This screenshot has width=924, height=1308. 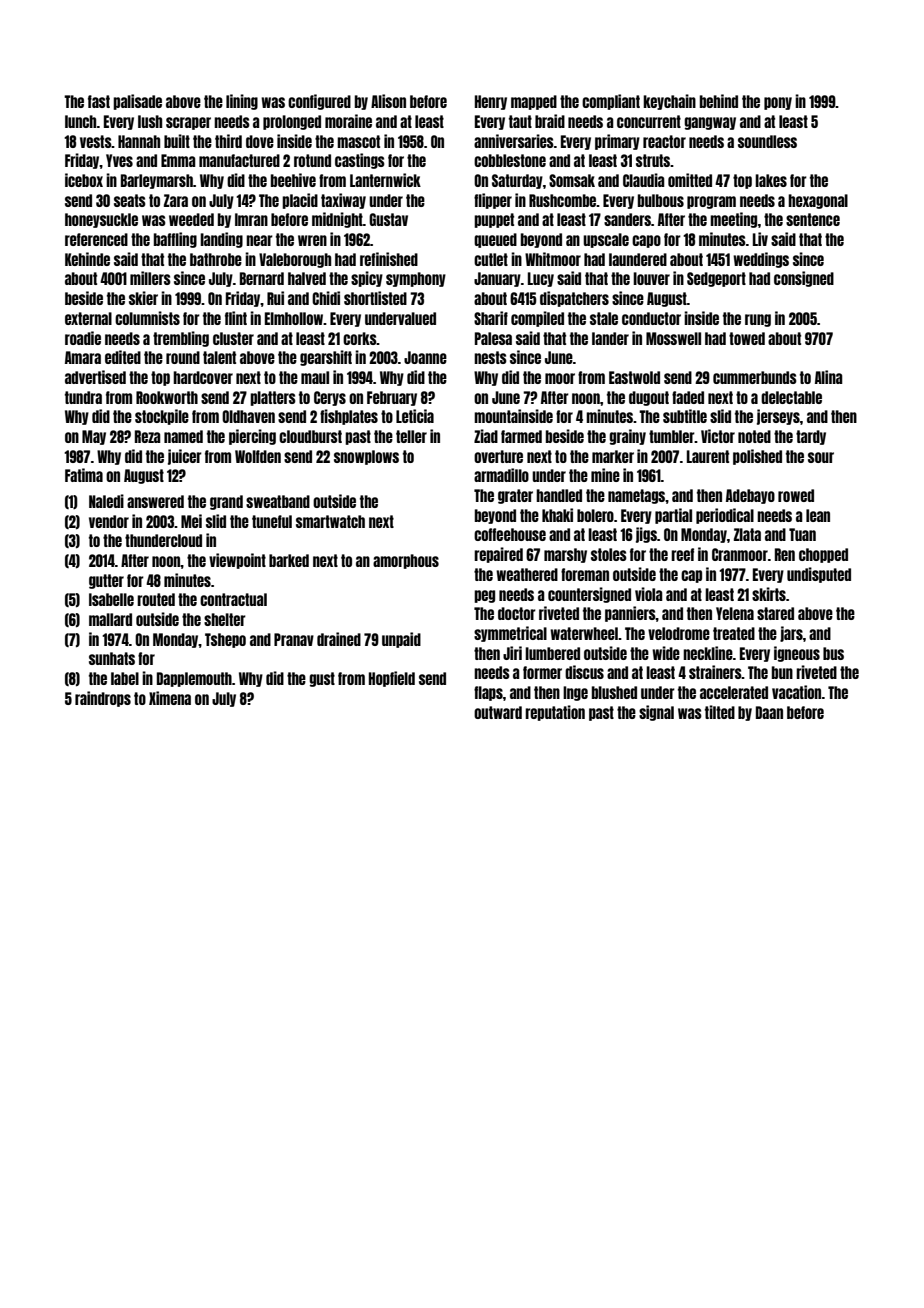 What do you see at coordinates (360, 161) in the screenshot?
I see `castings` at bounding box center [360, 161].
